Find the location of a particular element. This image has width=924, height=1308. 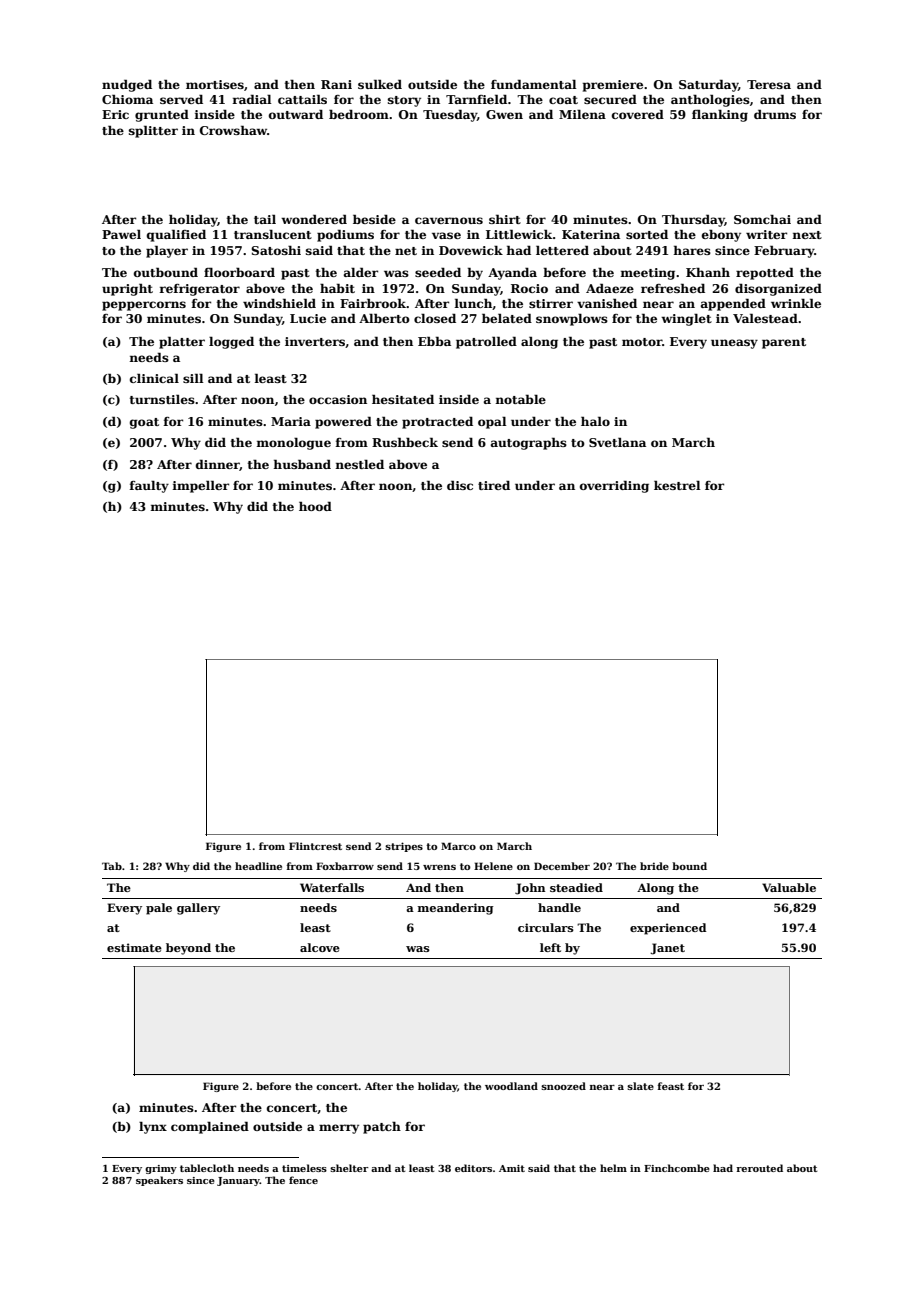

Lucie is located at coordinates (308, 318).
